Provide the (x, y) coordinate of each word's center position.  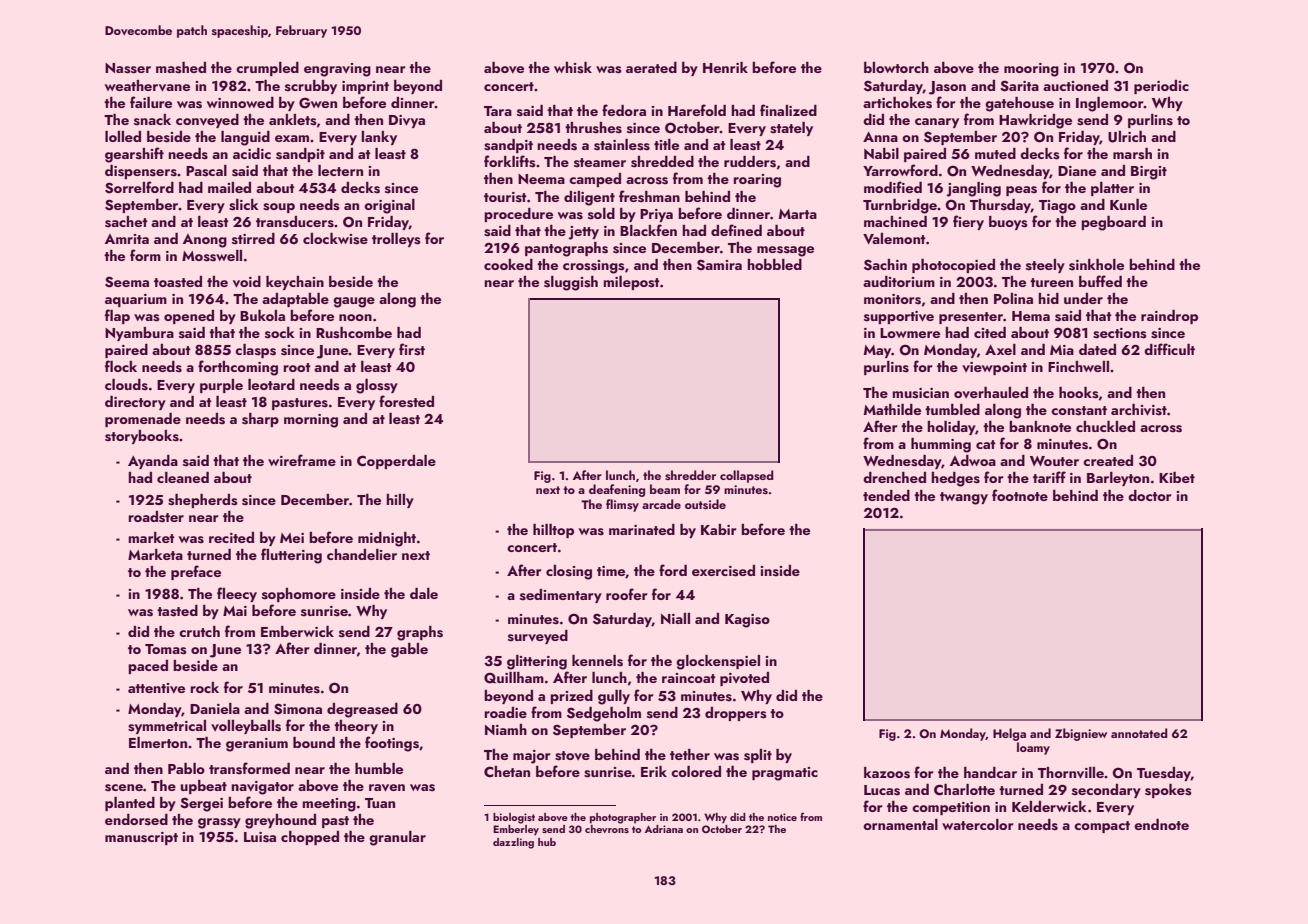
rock (204, 687)
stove (572, 756)
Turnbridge (900, 206)
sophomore (299, 595)
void (247, 282)
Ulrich (1127, 137)
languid (245, 138)
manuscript (141, 838)
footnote (1020, 495)
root (297, 367)
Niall (675, 618)
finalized (788, 110)
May (878, 351)
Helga (1009, 734)
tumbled (952, 409)
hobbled (774, 264)
